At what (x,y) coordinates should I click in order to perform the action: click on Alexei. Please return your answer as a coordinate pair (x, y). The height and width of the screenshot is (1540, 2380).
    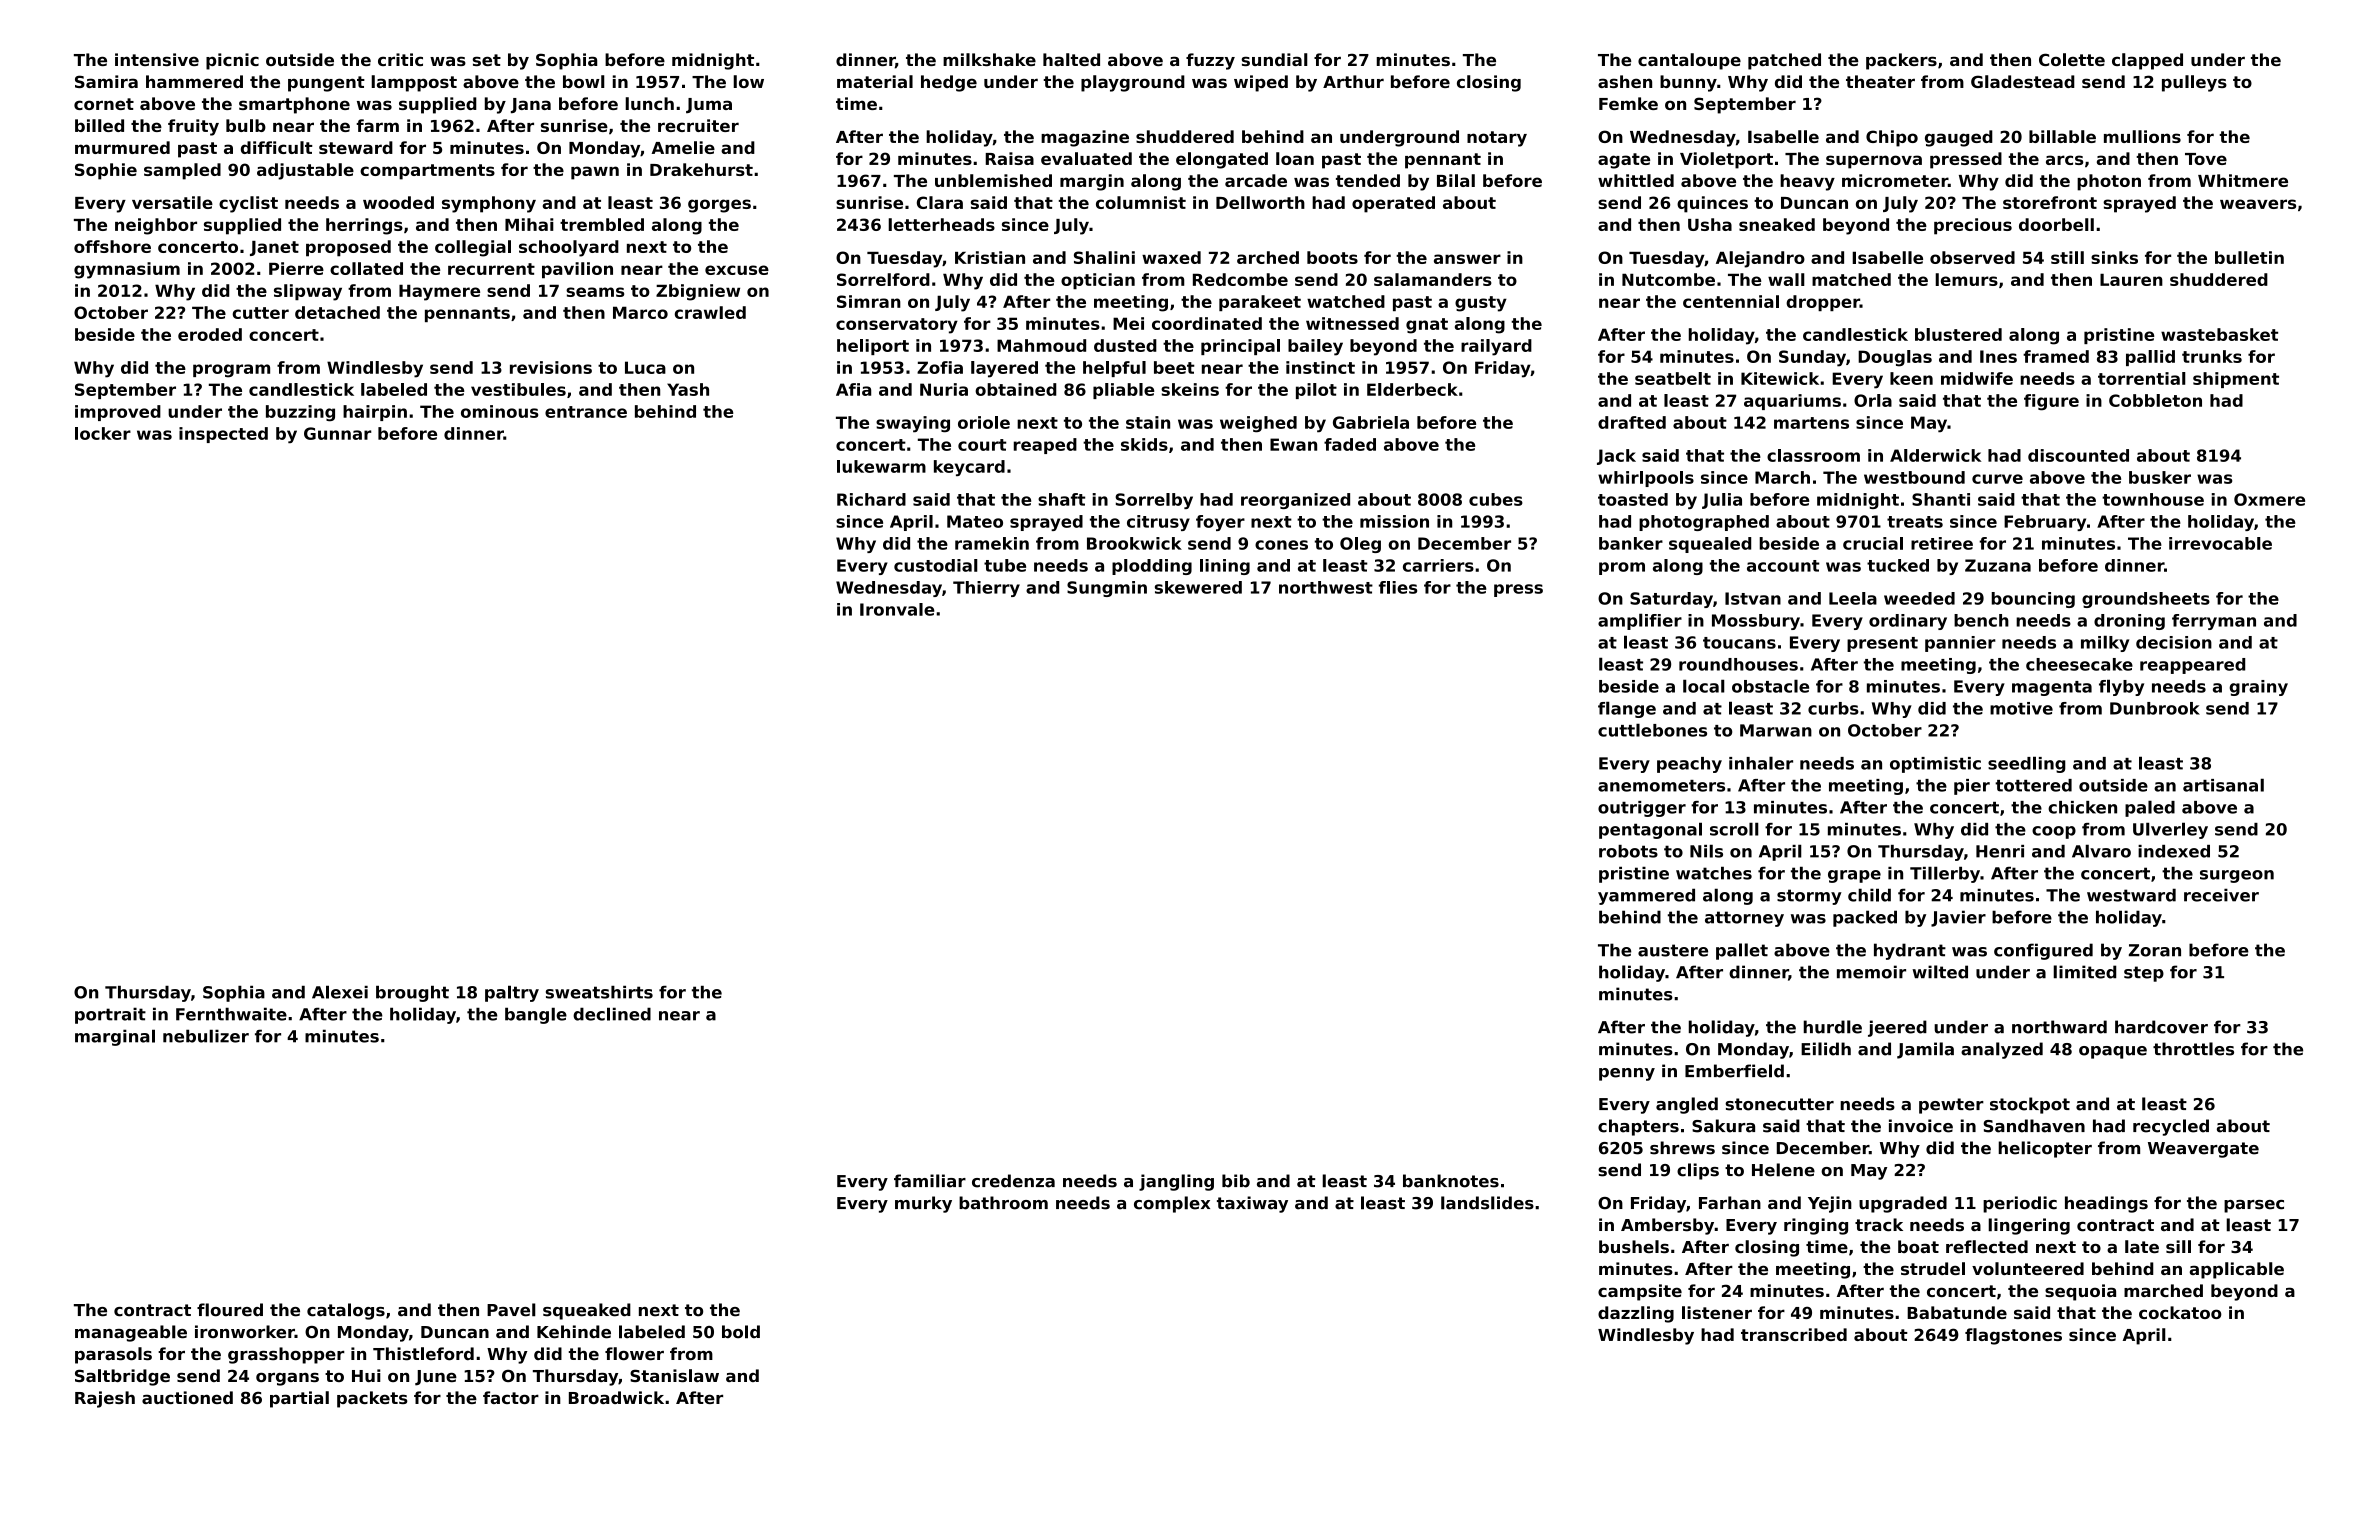
    Looking at the image, I should click on (340, 992).
